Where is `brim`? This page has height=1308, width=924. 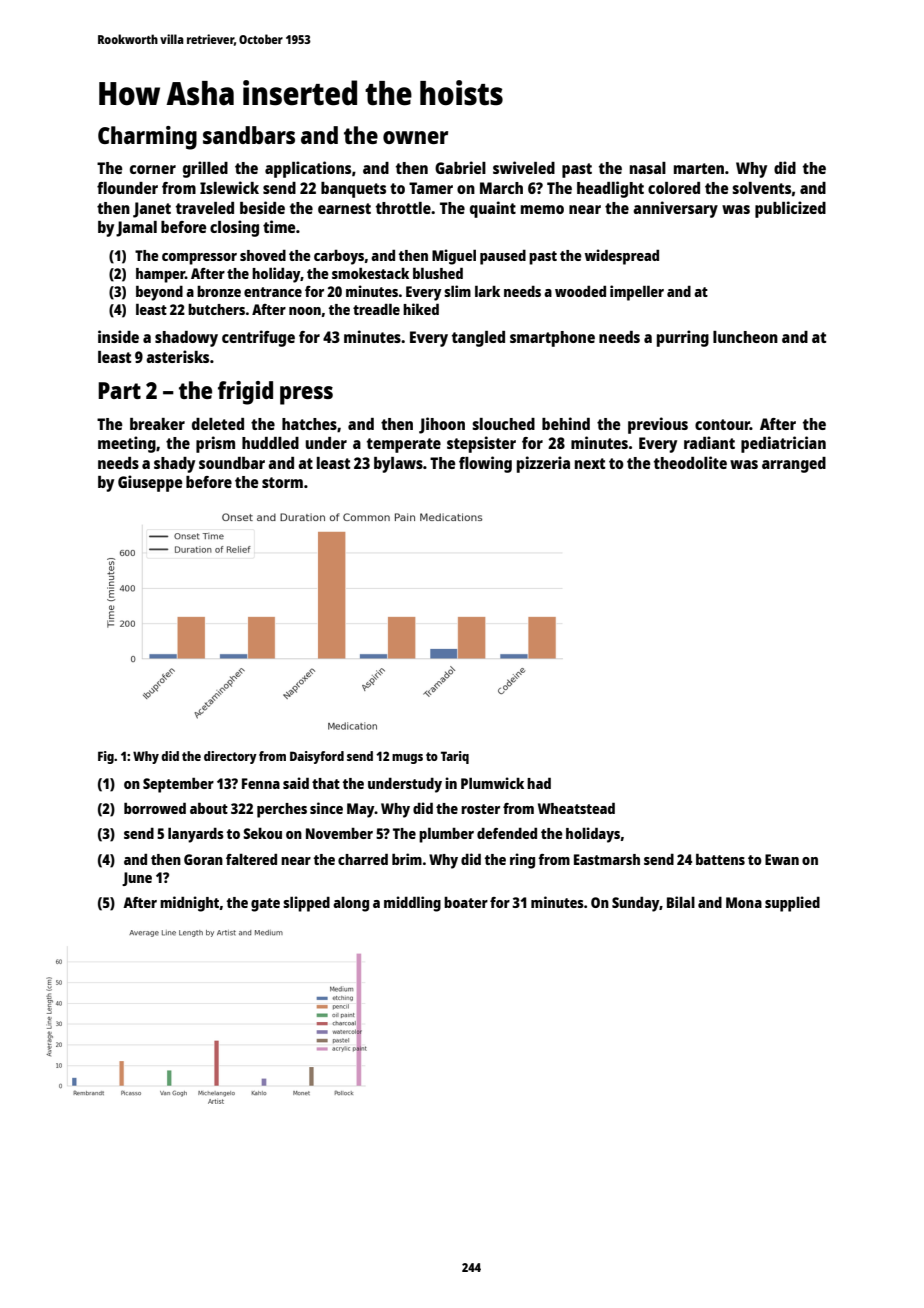 brim is located at coordinates (407, 859).
